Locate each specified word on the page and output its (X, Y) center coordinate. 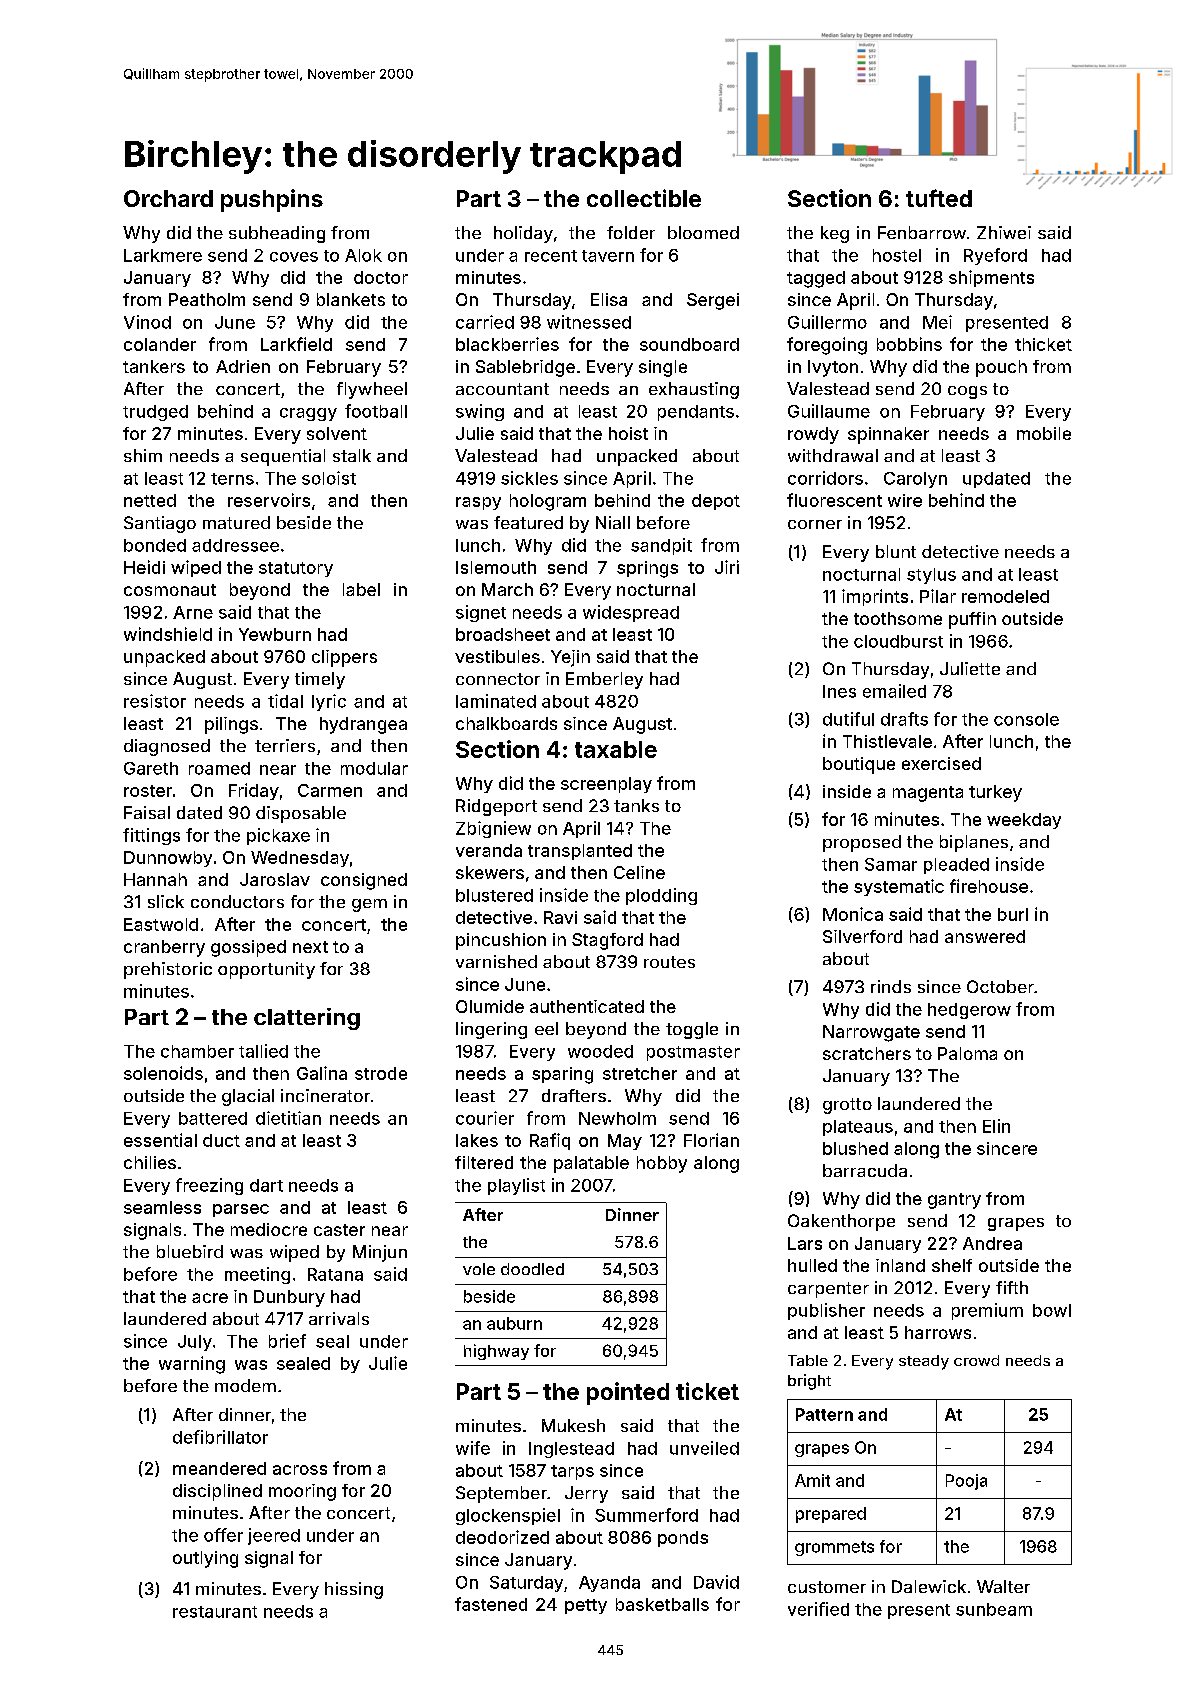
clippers (344, 658)
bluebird (190, 1251)
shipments (991, 278)
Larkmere (163, 255)
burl (1013, 914)
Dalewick (929, 1586)
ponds (683, 1539)
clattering (307, 1019)
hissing (354, 1590)
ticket (707, 1391)
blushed (855, 1148)
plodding (661, 896)
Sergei (713, 301)
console (1026, 719)
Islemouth (496, 567)
